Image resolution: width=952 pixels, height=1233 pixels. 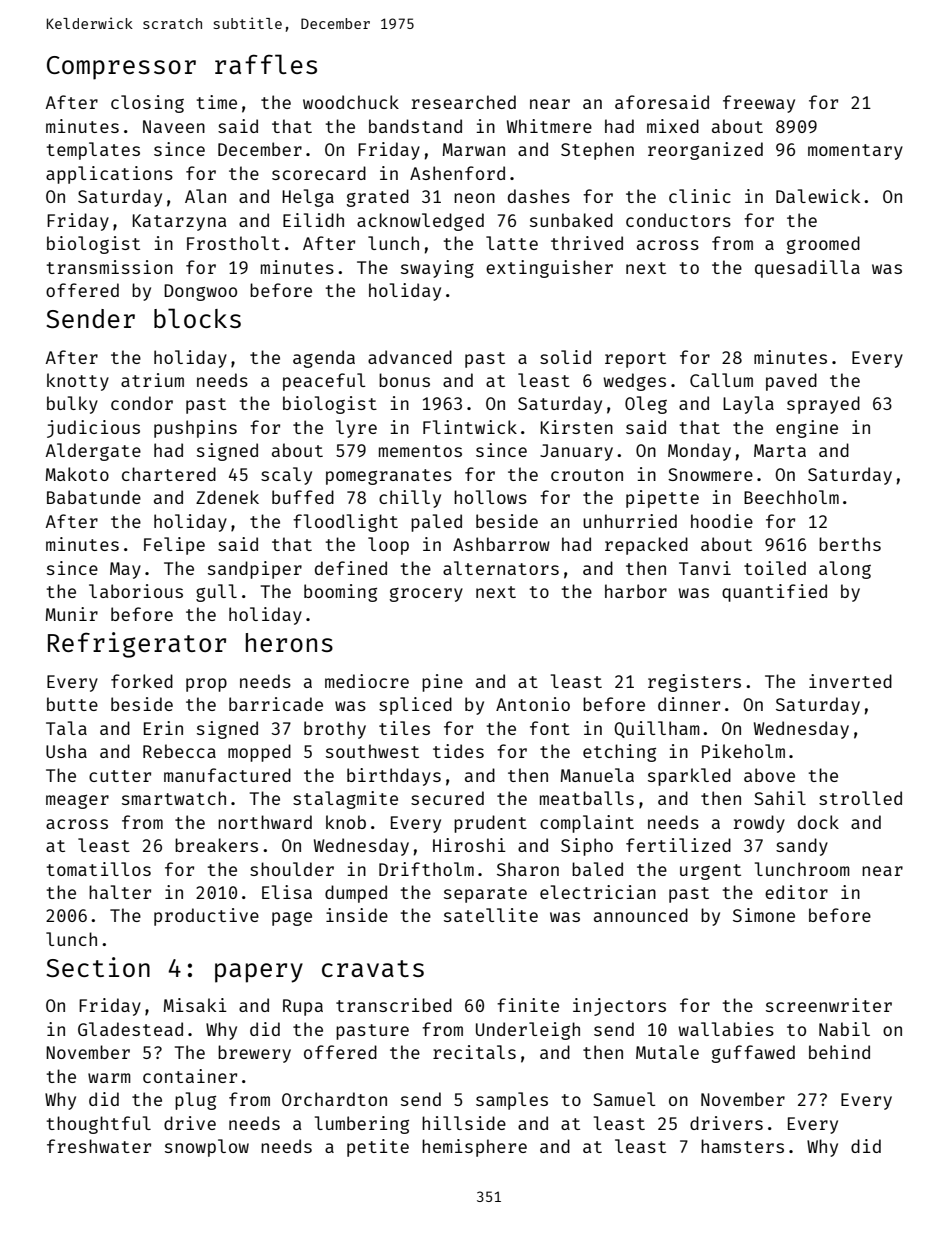 I want to click on quesadilla, so click(x=807, y=269).
